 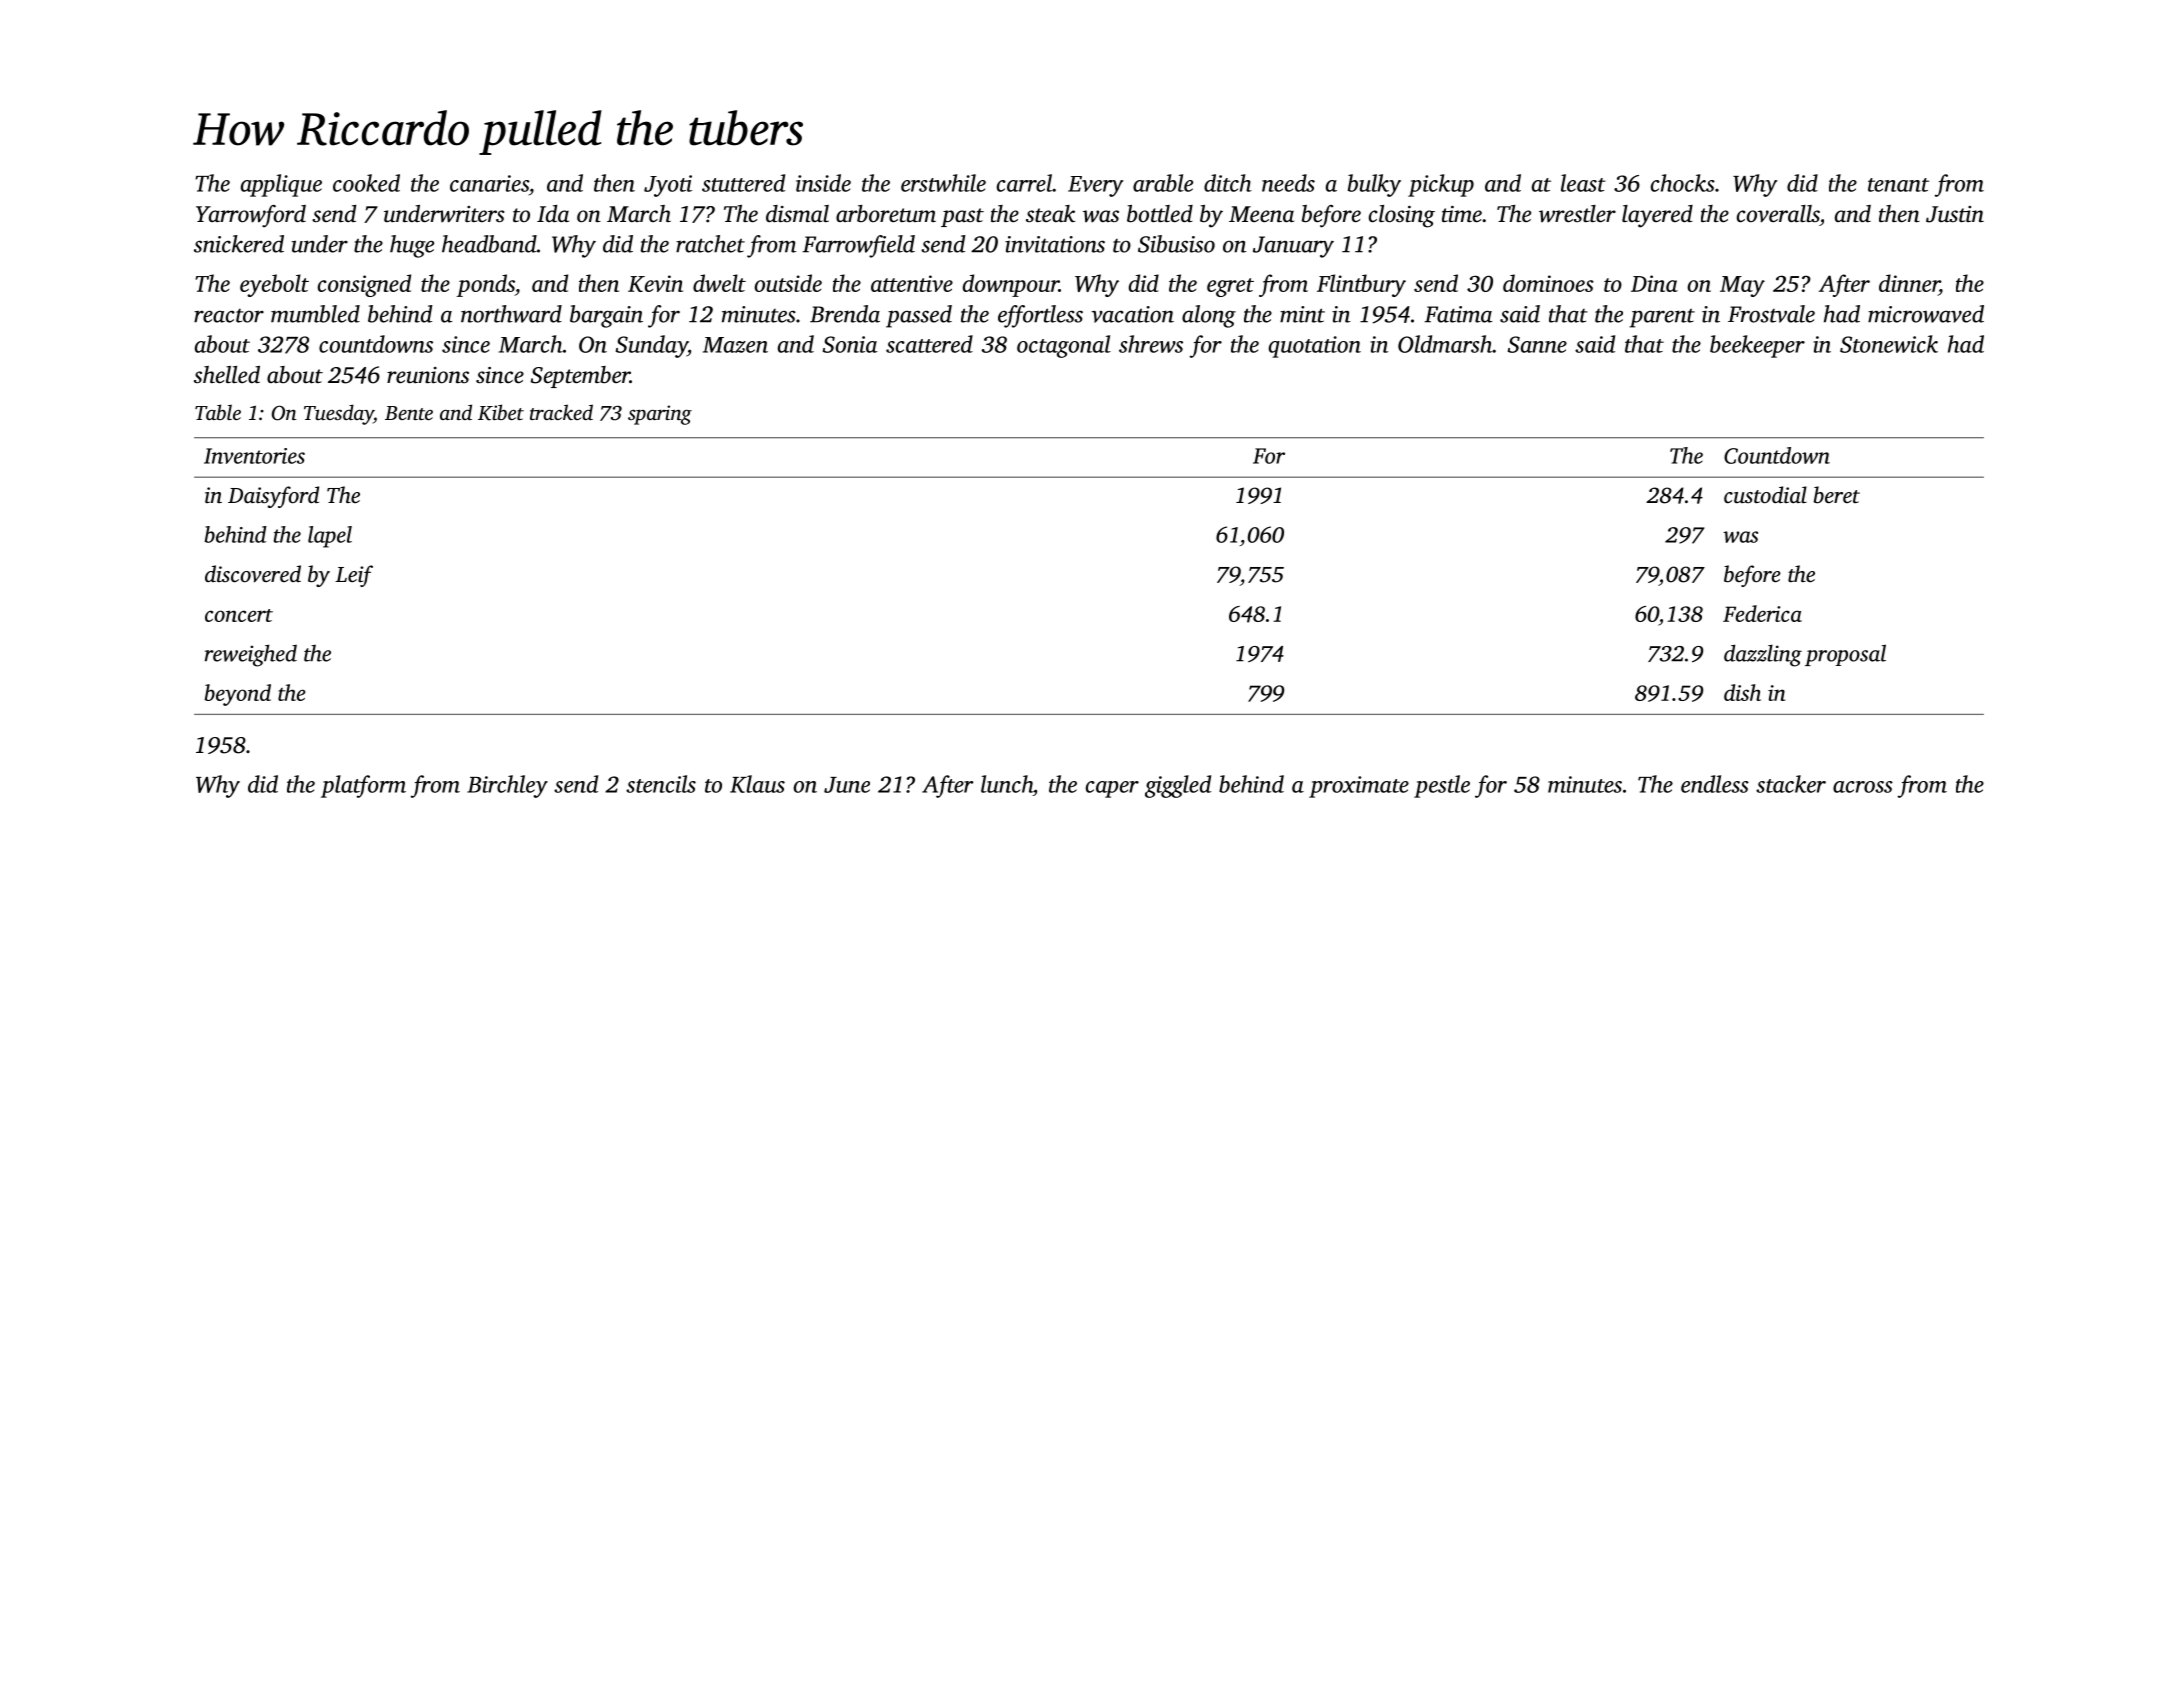 I want to click on dazzling, so click(x=1763, y=655).
